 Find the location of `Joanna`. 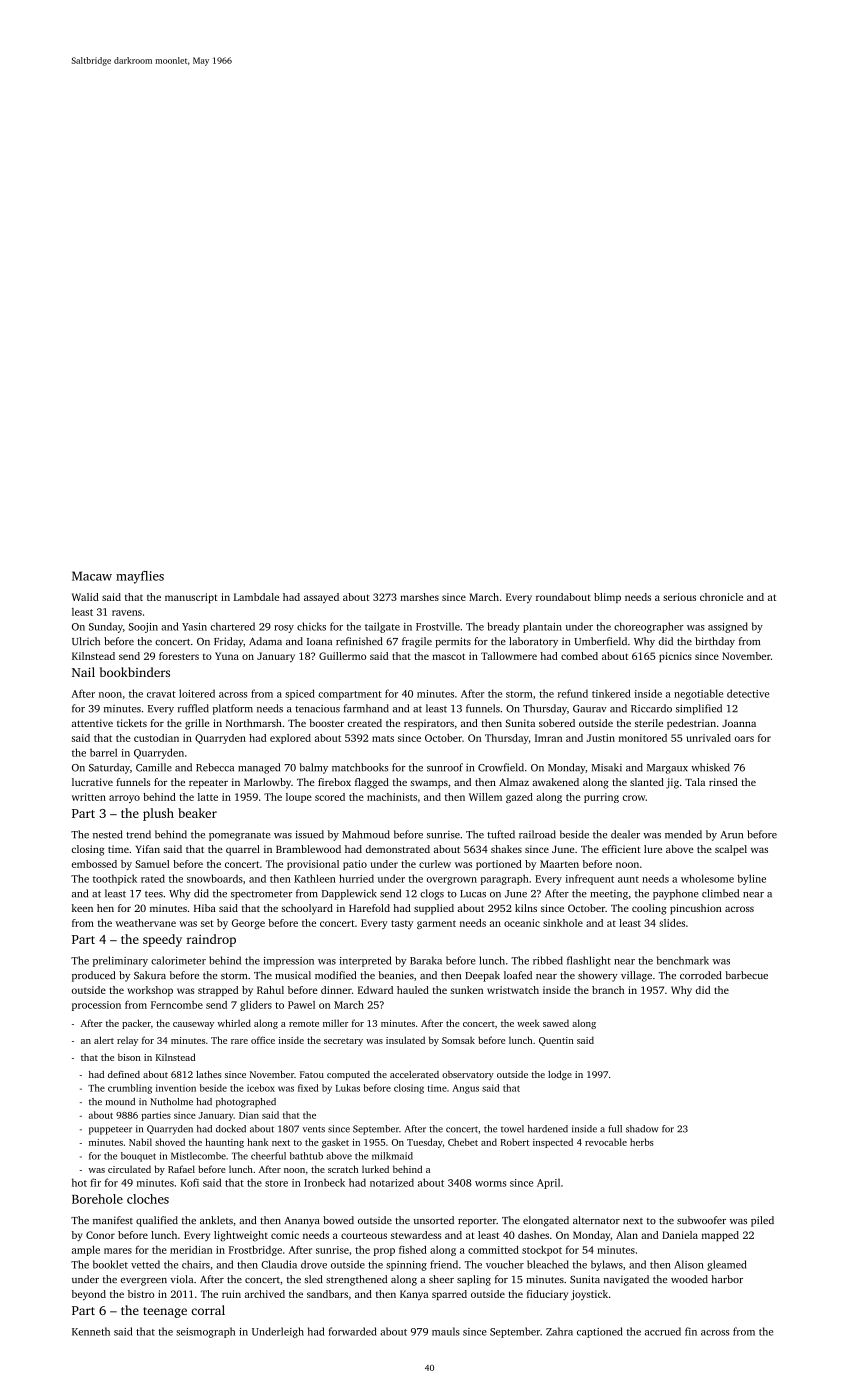

Joanna is located at coordinates (739, 723).
